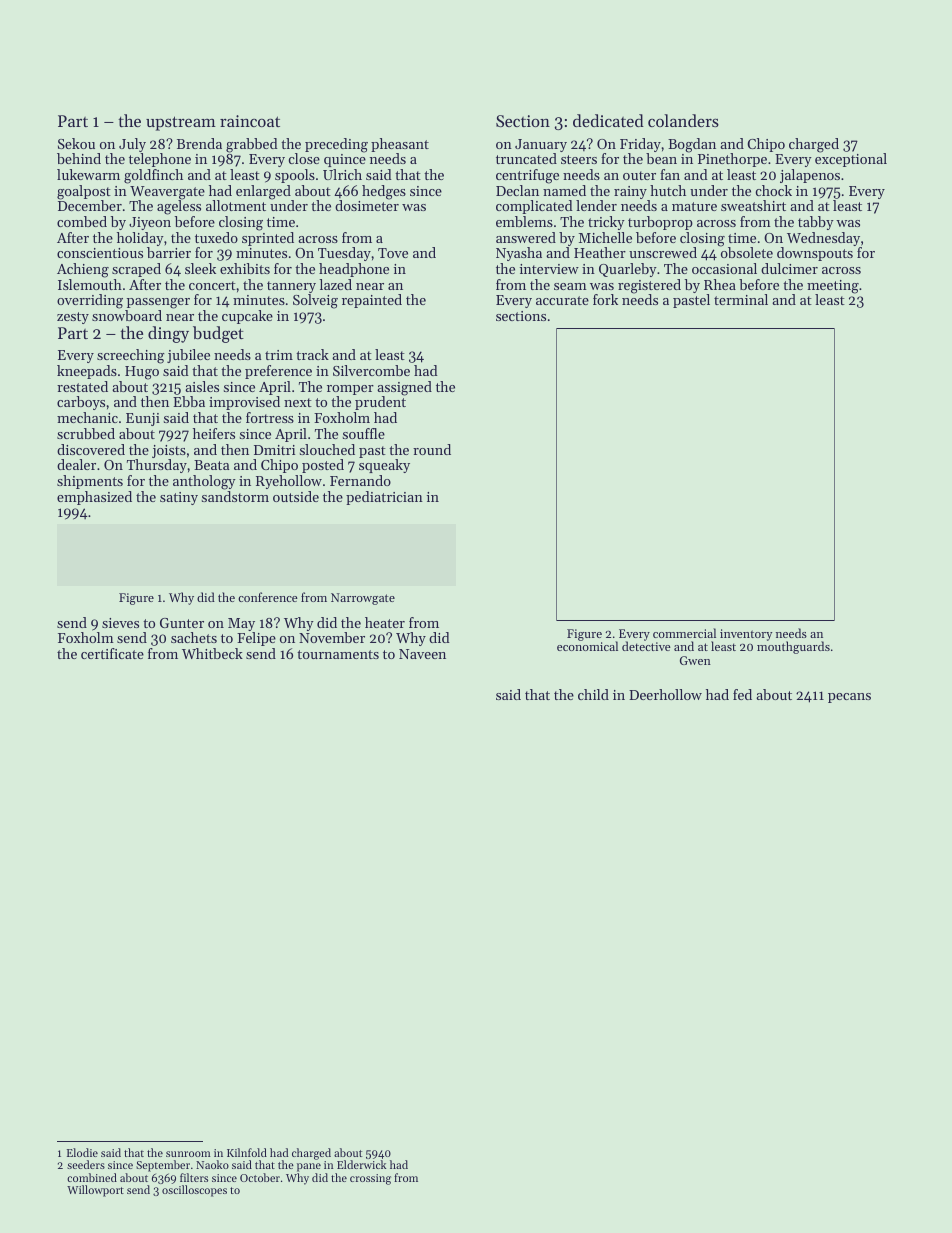 Image resolution: width=952 pixels, height=1233 pixels. What do you see at coordinates (256, 639) in the image?
I see `Felipe` at bounding box center [256, 639].
